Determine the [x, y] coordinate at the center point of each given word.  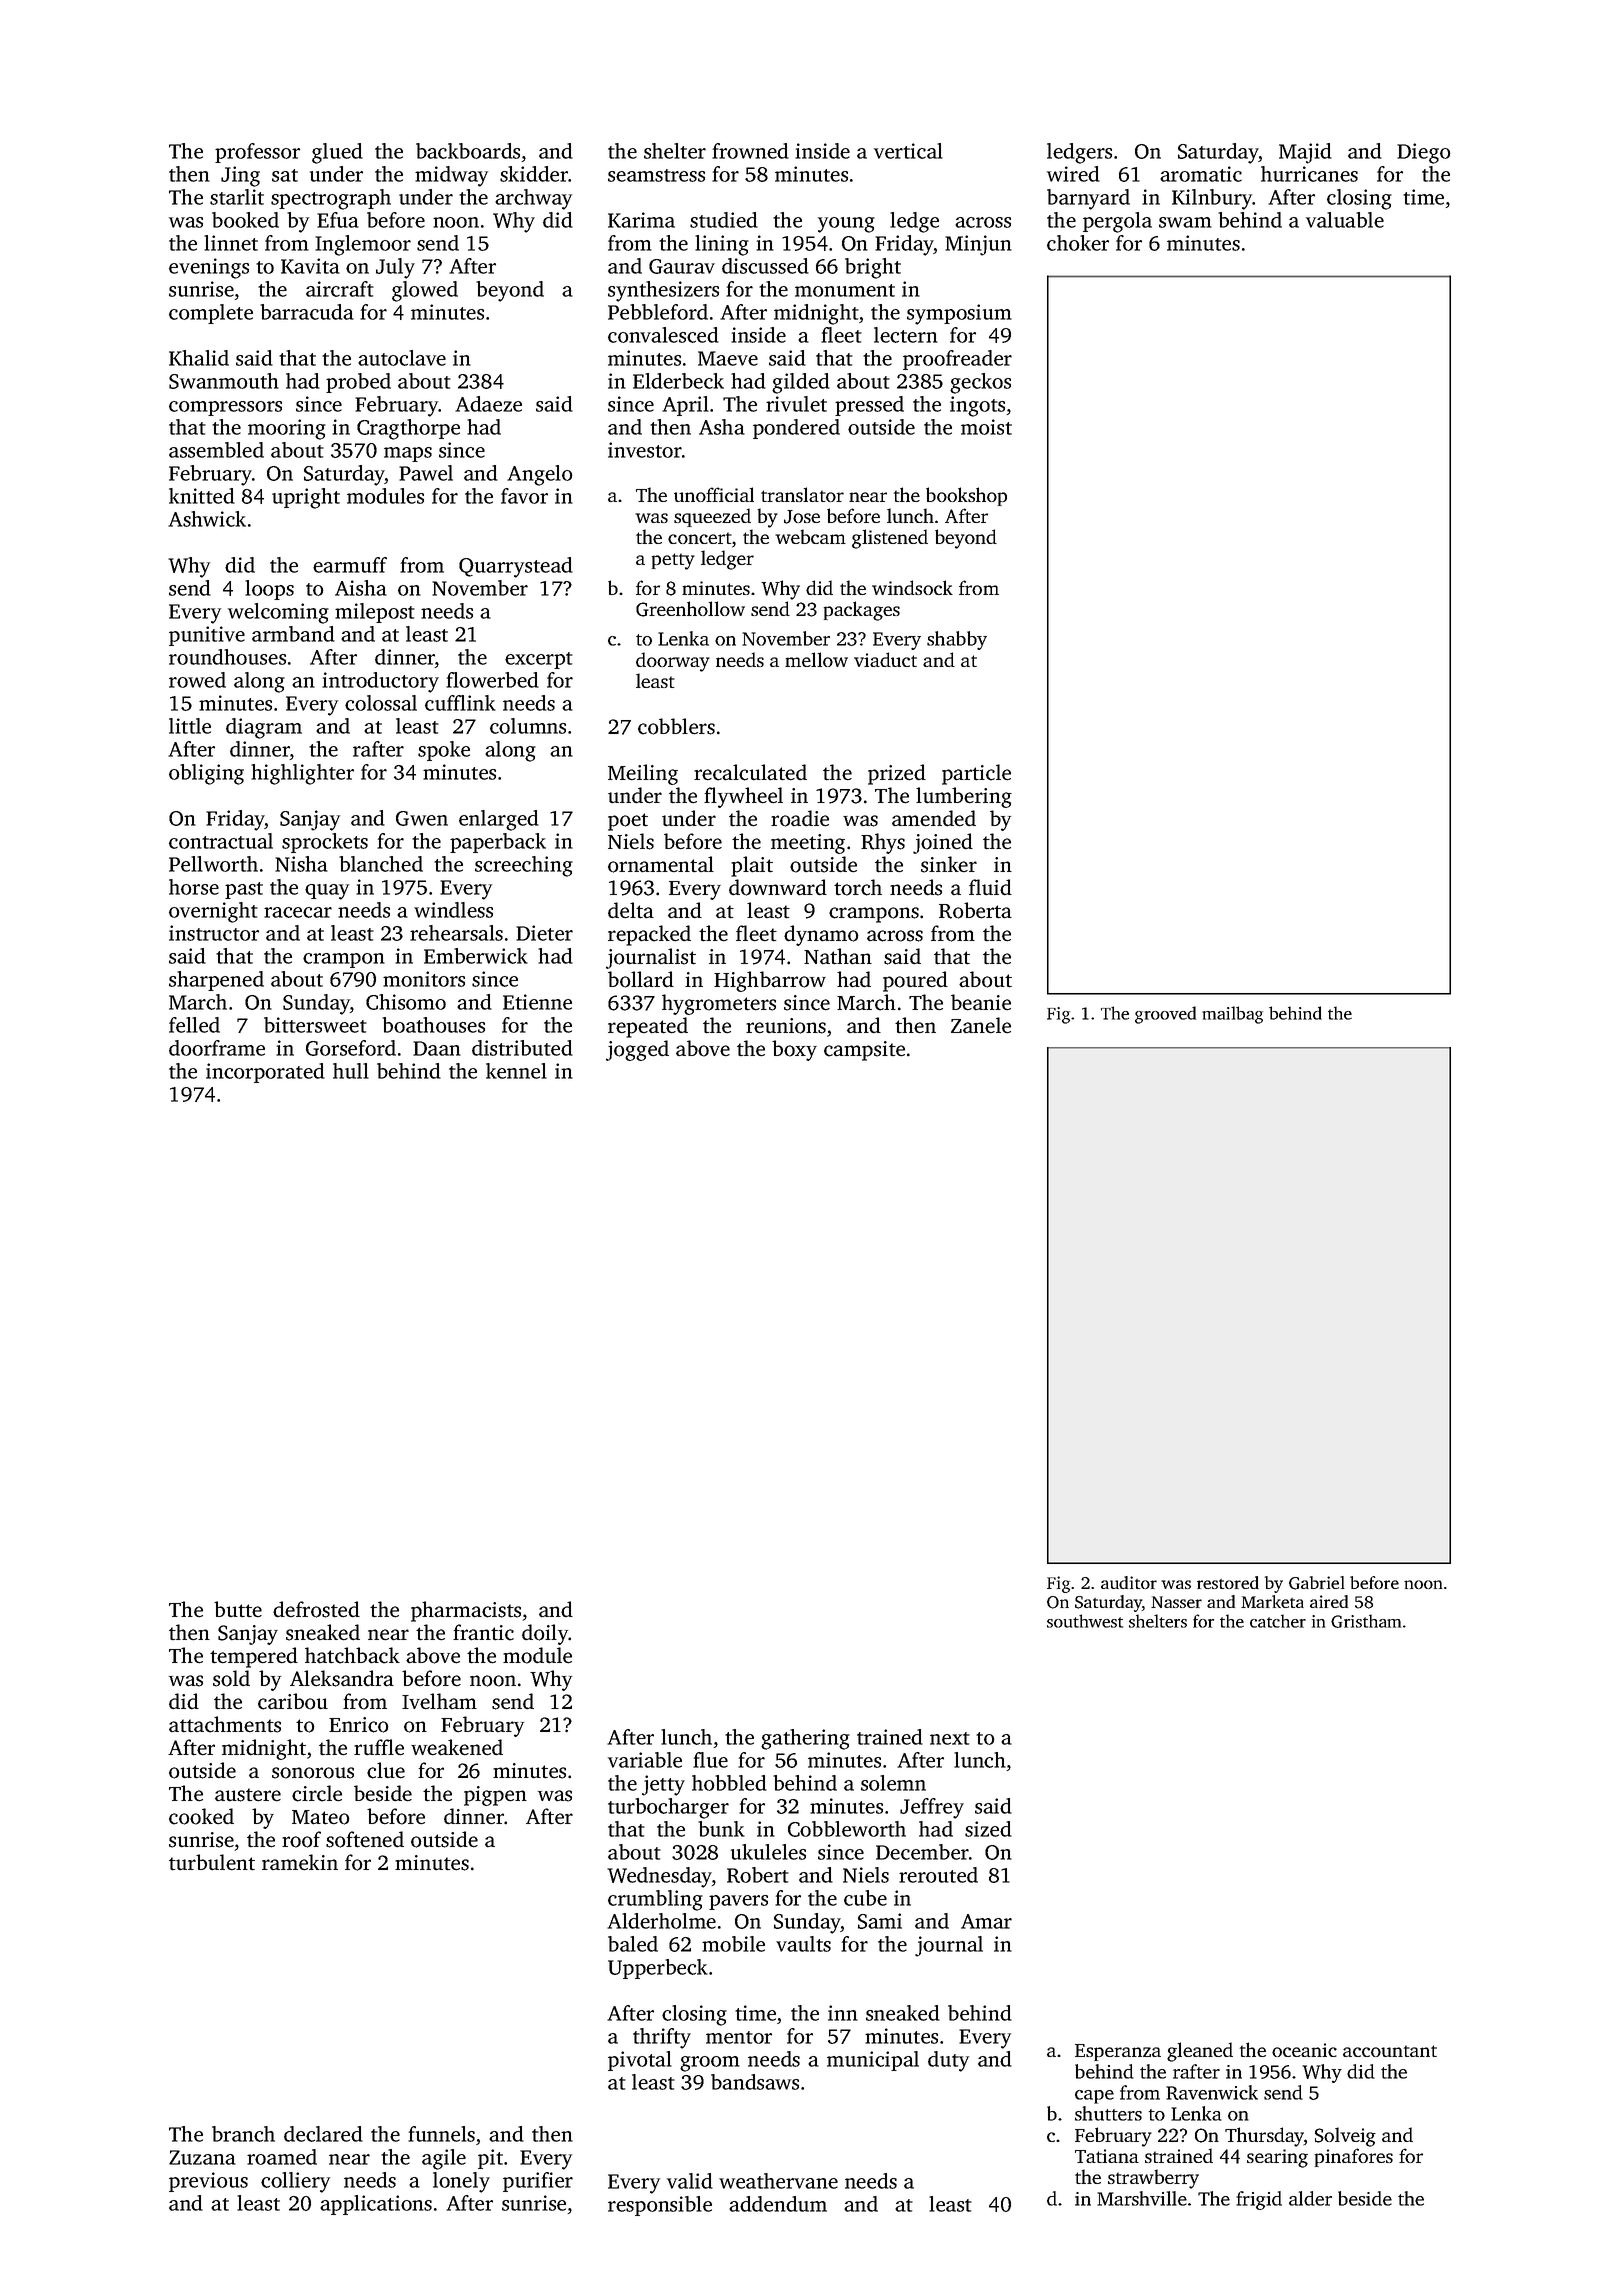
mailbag [1232, 1015]
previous [208, 2182]
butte [238, 1609]
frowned [750, 151]
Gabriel [1316, 1583]
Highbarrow [770, 981]
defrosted [316, 1609]
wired [1073, 174]
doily [545, 1634]
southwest [1085, 1621]
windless [453, 910]
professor [257, 153]
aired [1329, 1601]
